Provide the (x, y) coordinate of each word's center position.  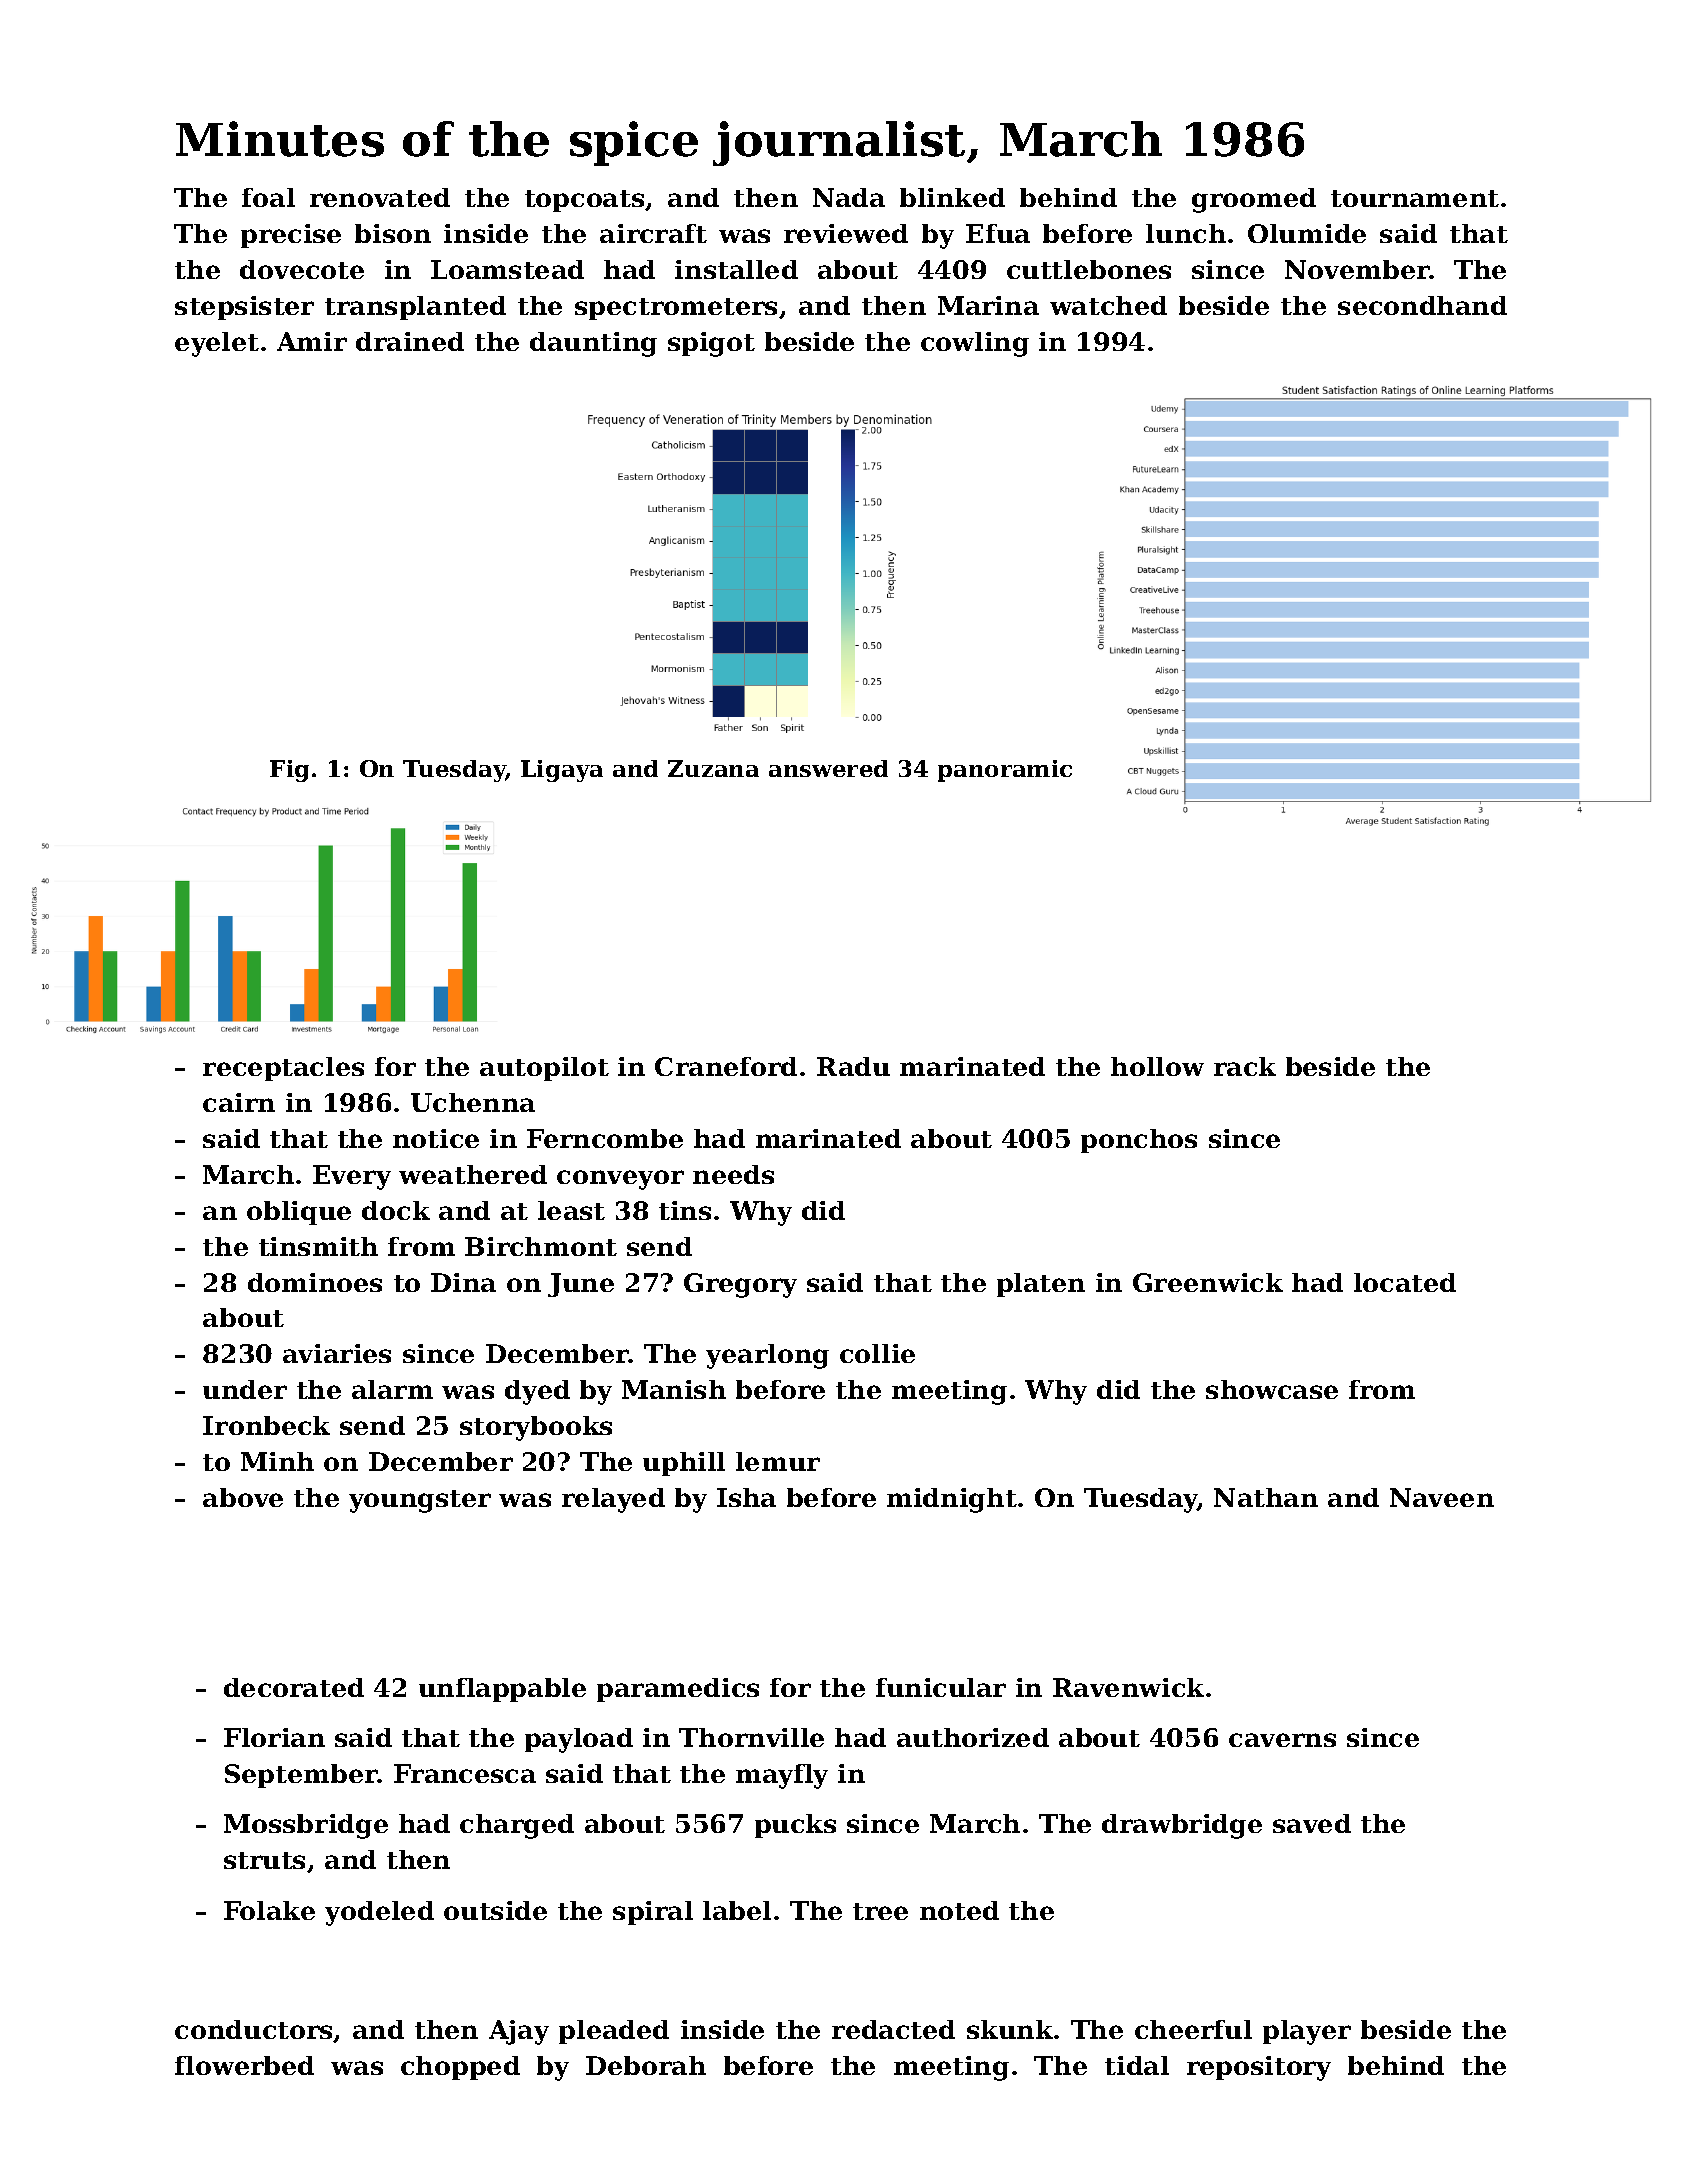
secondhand (1422, 305)
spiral (653, 1913)
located (1405, 1282)
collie (877, 1353)
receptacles (283, 1069)
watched (1108, 305)
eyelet (217, 344)
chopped (460, 2068)
